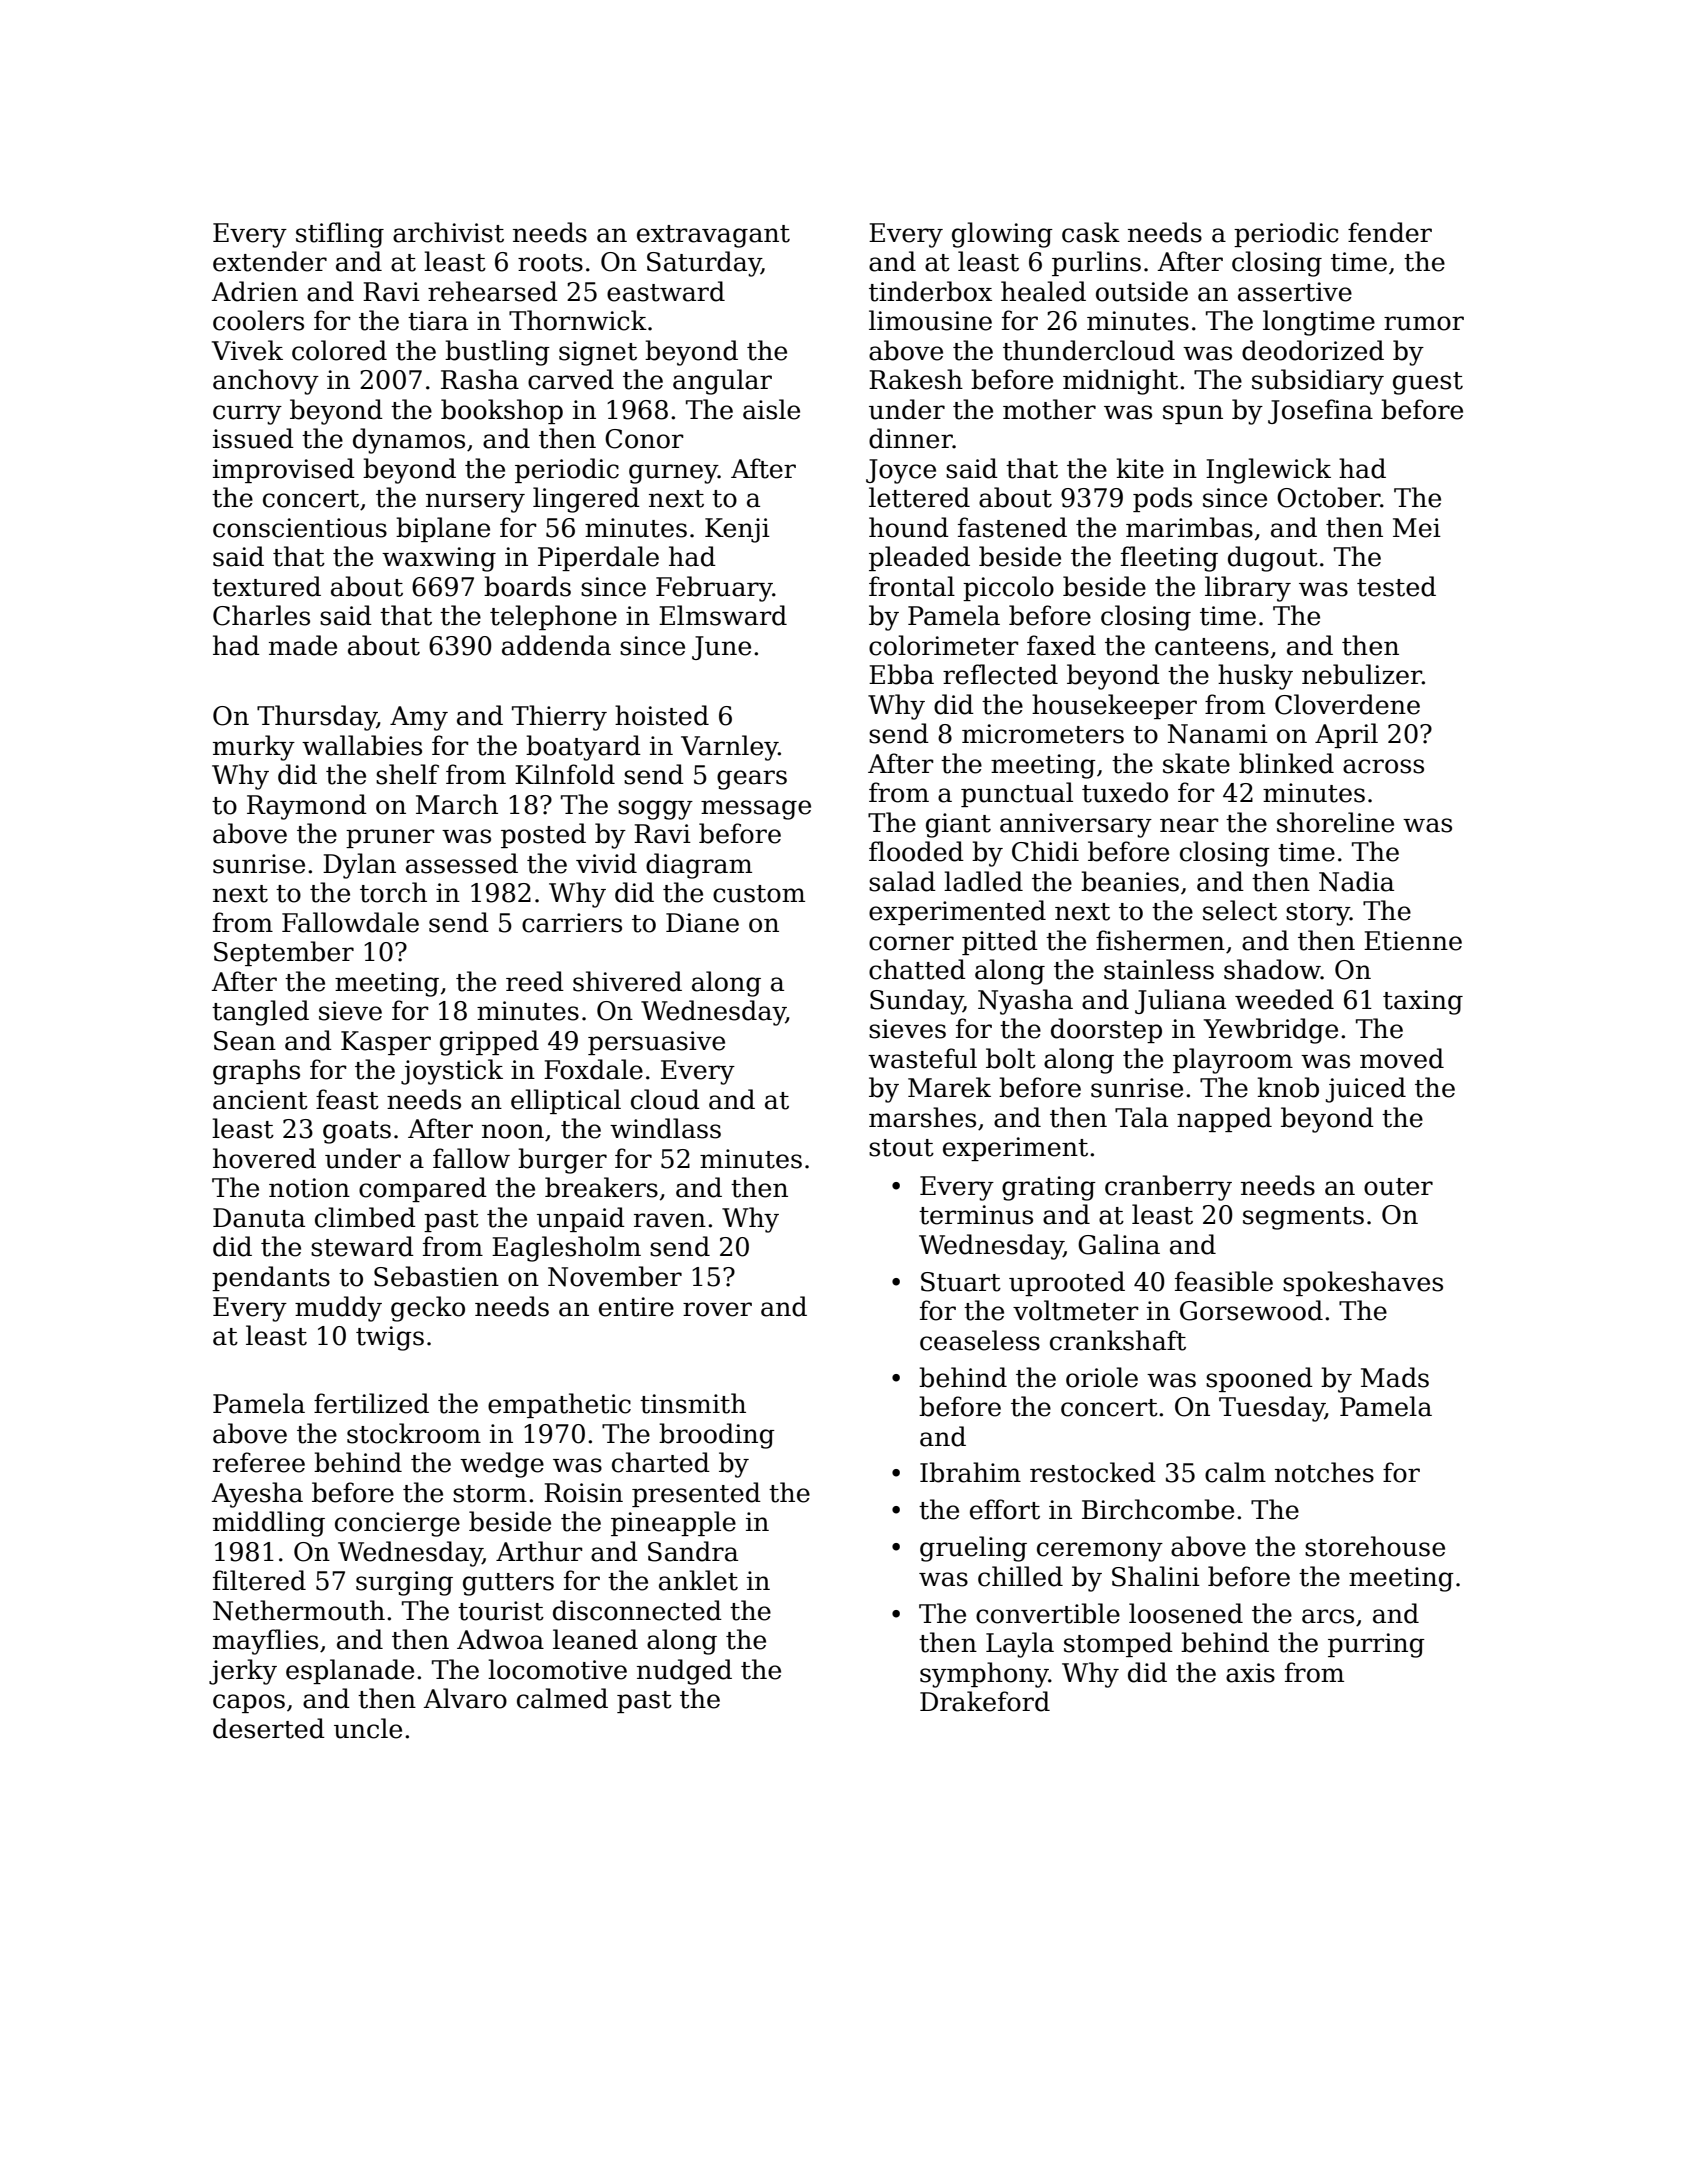 This image has width=1683, height=2178. Describe the element at coordinates (1272, 969) in the image. I see `shadow` at that location.
